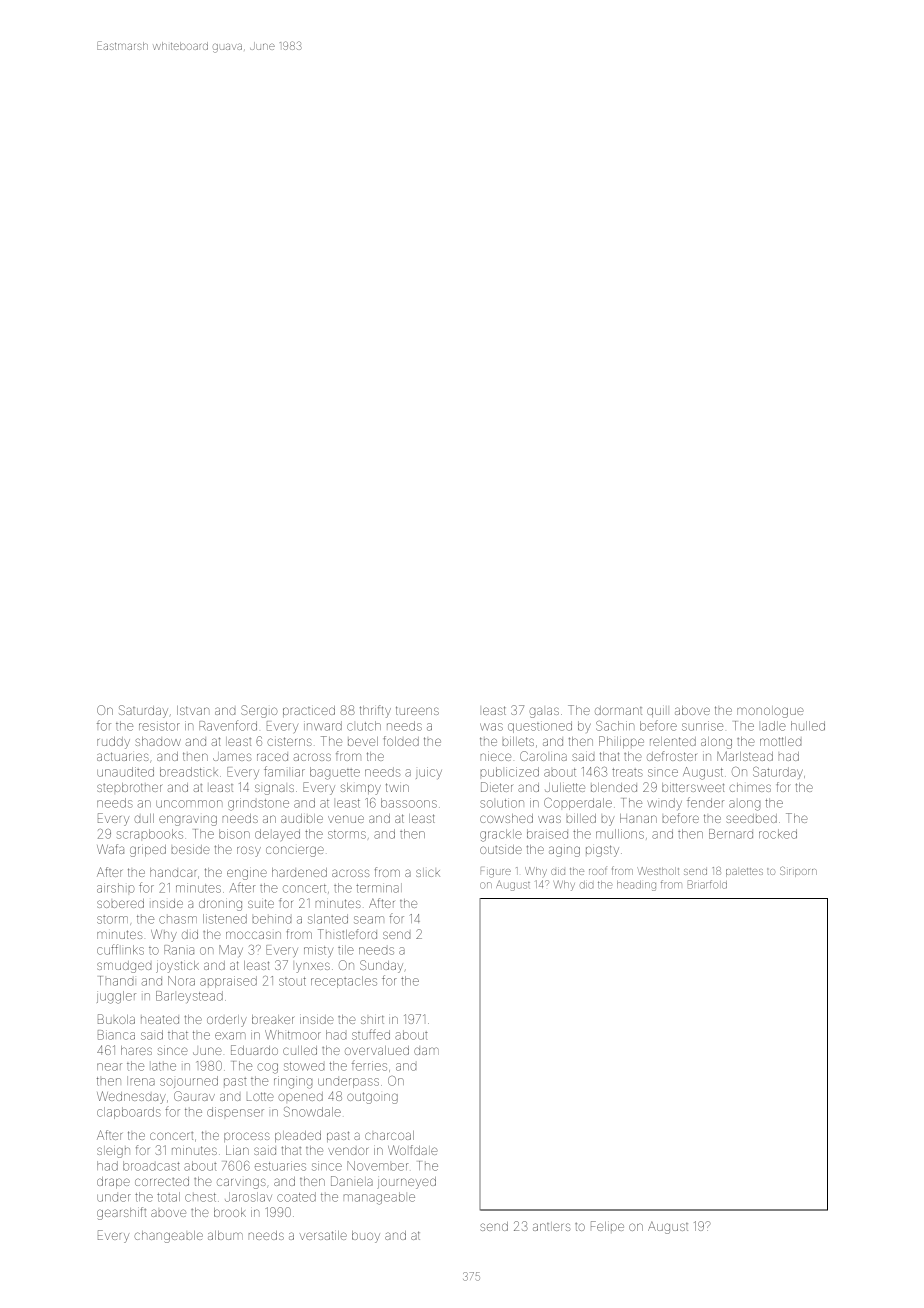  What do you see at coordinates (235, 1112) in the page?
I see `dispenser` at bounding box center [235, 1112].
